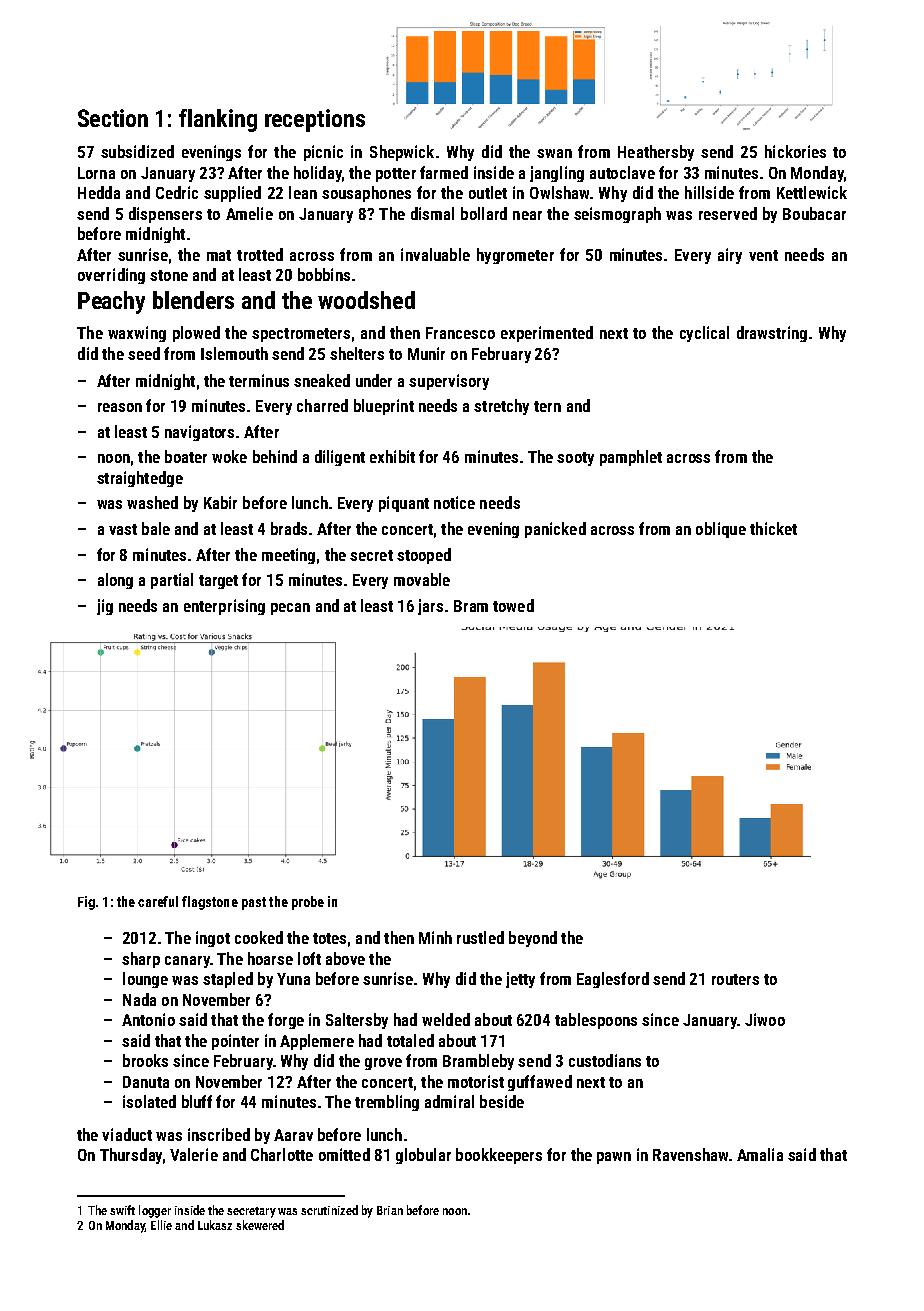  What do you see at coordinates (430, 607) in the screenshot?
I see `jars` at bounding box center [430, 607].
